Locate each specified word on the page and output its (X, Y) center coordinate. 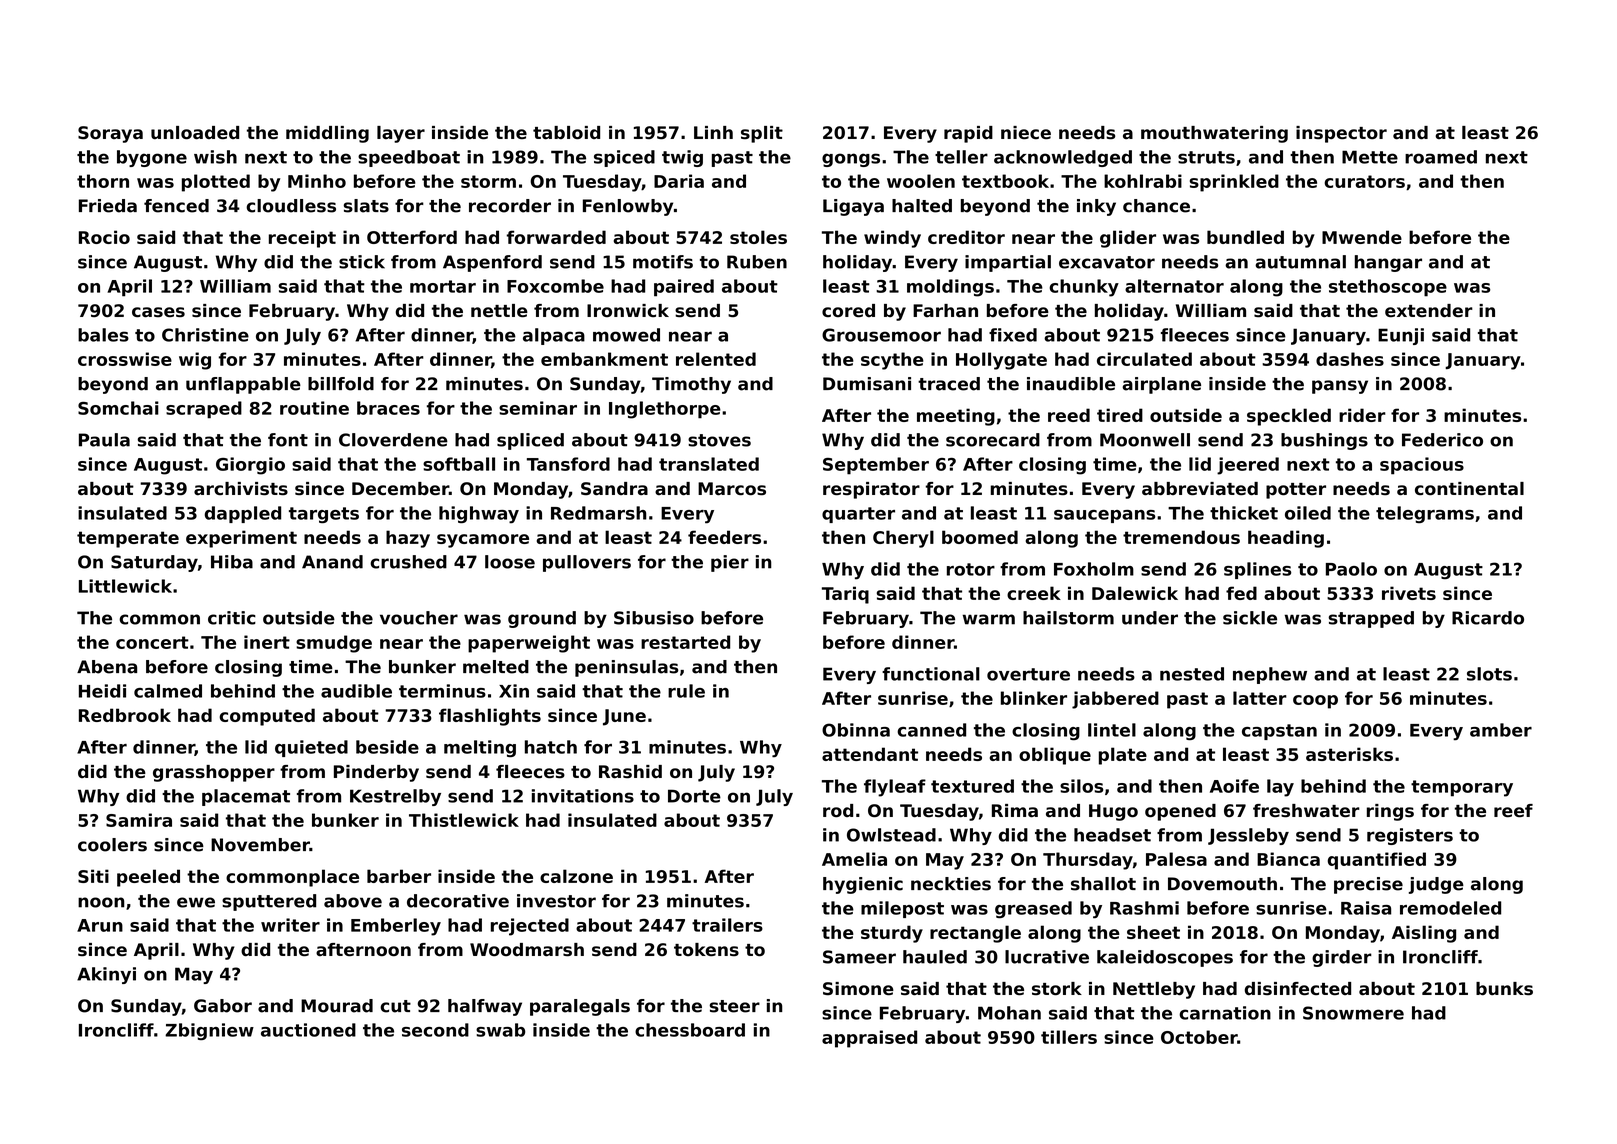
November (260, 845)
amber (1501, 730)
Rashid (630, 772)
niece (1026, 132)
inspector (1341, 134)
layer (401, 134)
